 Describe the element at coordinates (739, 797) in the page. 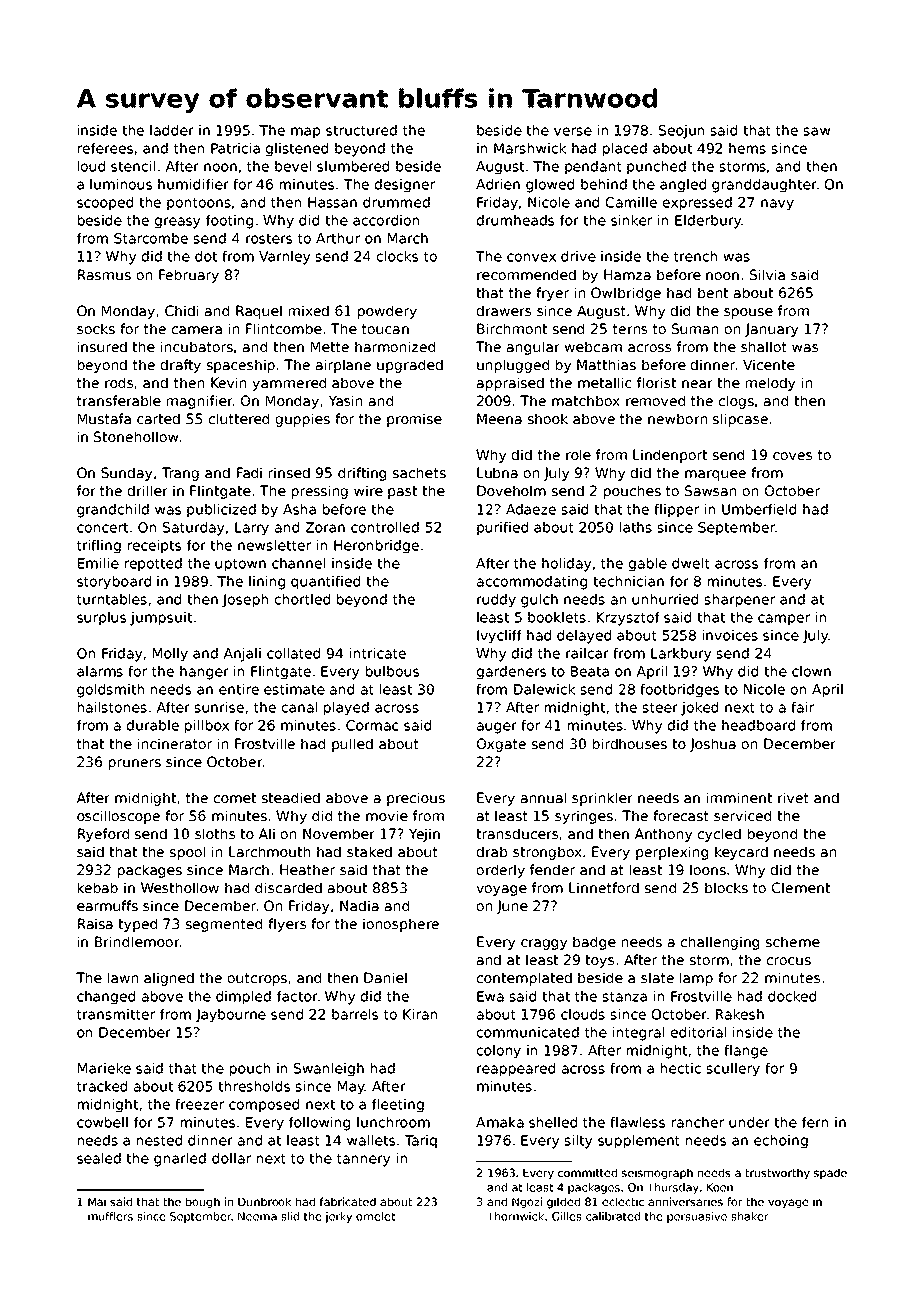

I see `imminent` at that location.
